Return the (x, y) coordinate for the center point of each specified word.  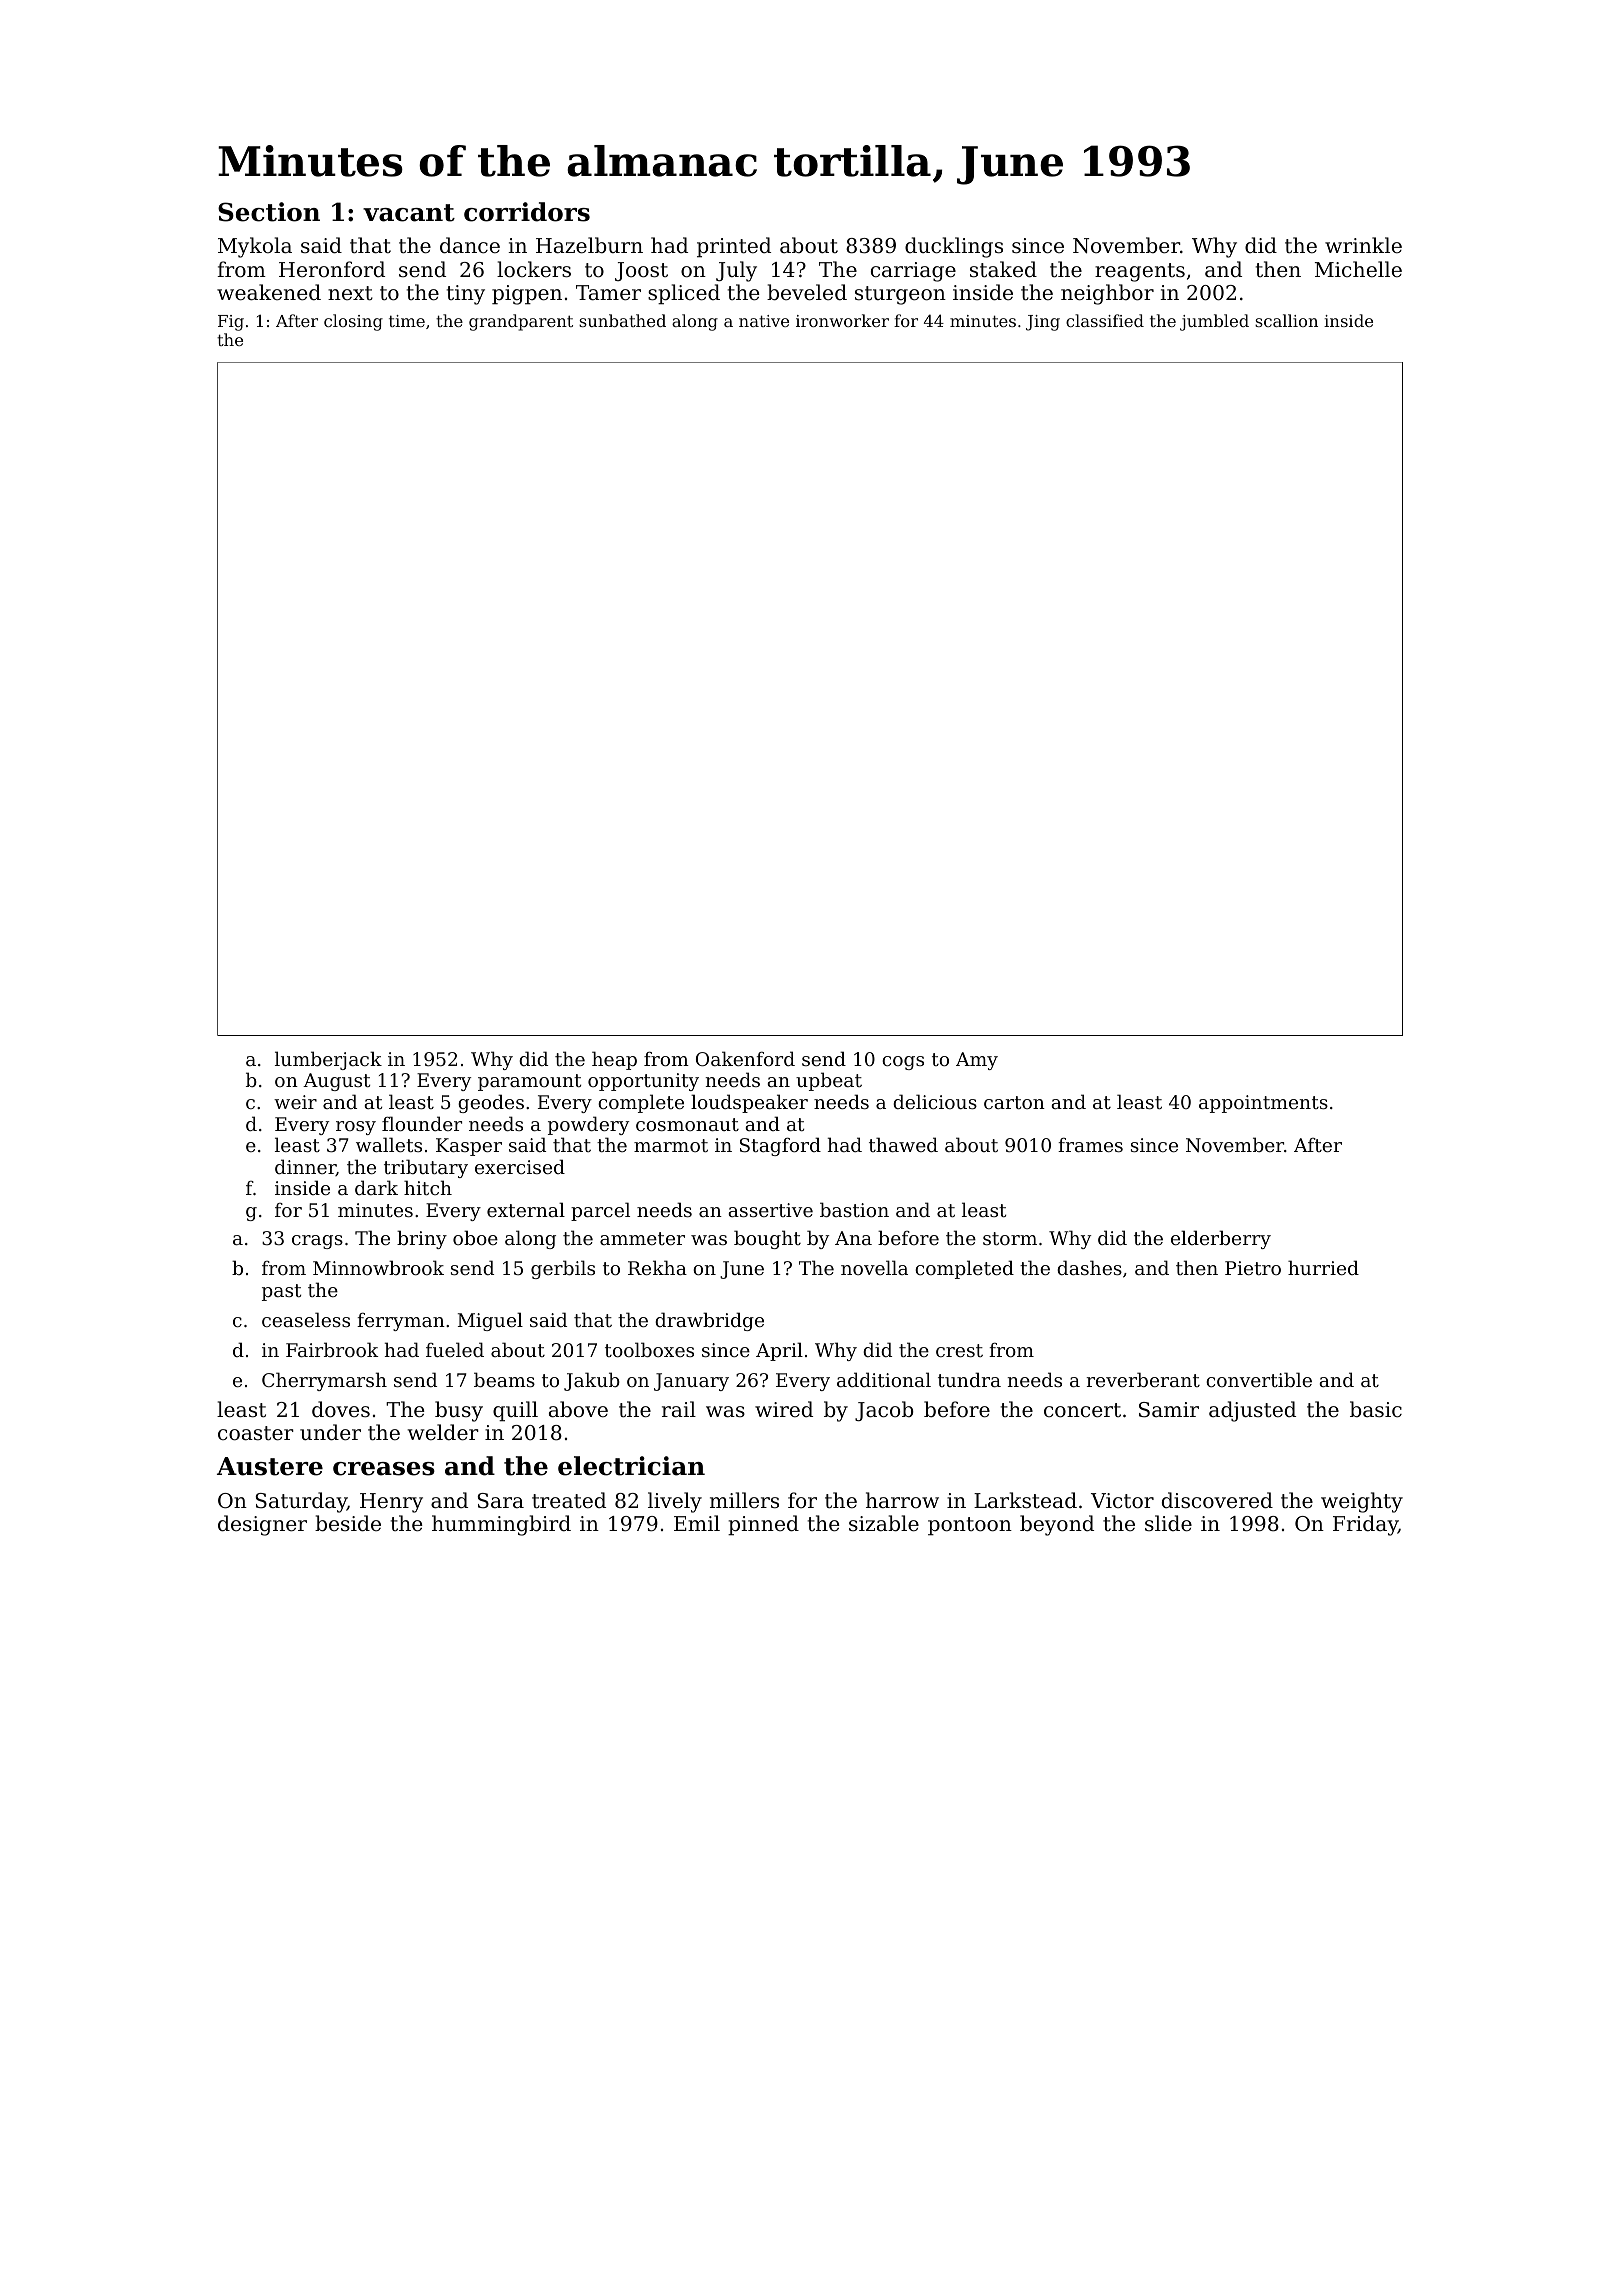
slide (1168, 1523)
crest (959, 1350)
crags (317, 1242)
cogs (903, 1063)
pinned (763, 1525)
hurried (1323, 1267)
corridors (527, 212)
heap (614, 1060)
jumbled (1214, 322)
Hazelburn (589, 245)
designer (262, 1525)
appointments (1263, 1104)
